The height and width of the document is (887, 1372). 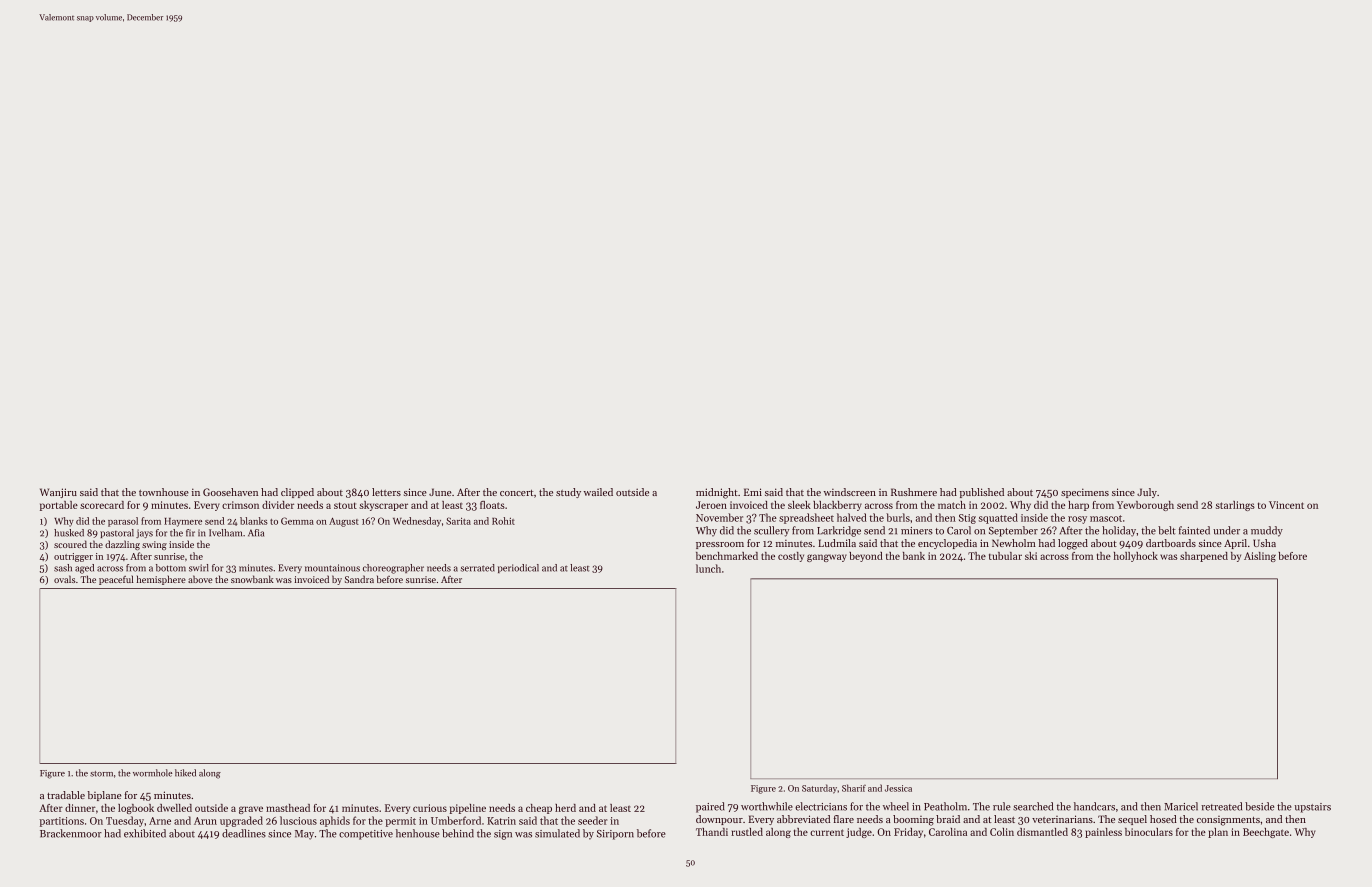 I want to click on serrated, so click(x=478, y=568).
